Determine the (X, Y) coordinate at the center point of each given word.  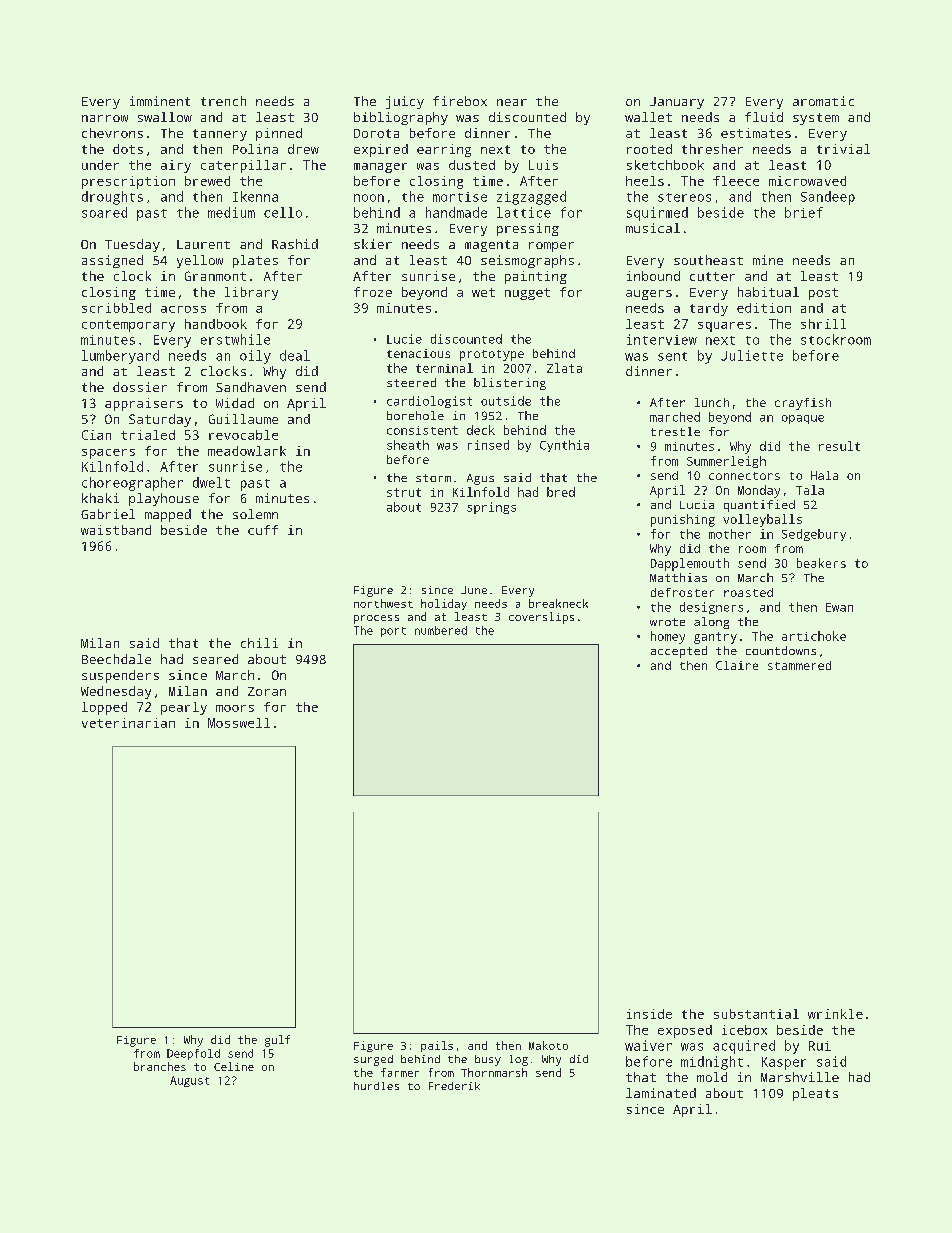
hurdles (376, 1086)
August (189, 1081)
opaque (803, 419)
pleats (815, 1094)
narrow (105, 118)
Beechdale (116, 659)
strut (404, 492)
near (512, 102)
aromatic (823, 101)
